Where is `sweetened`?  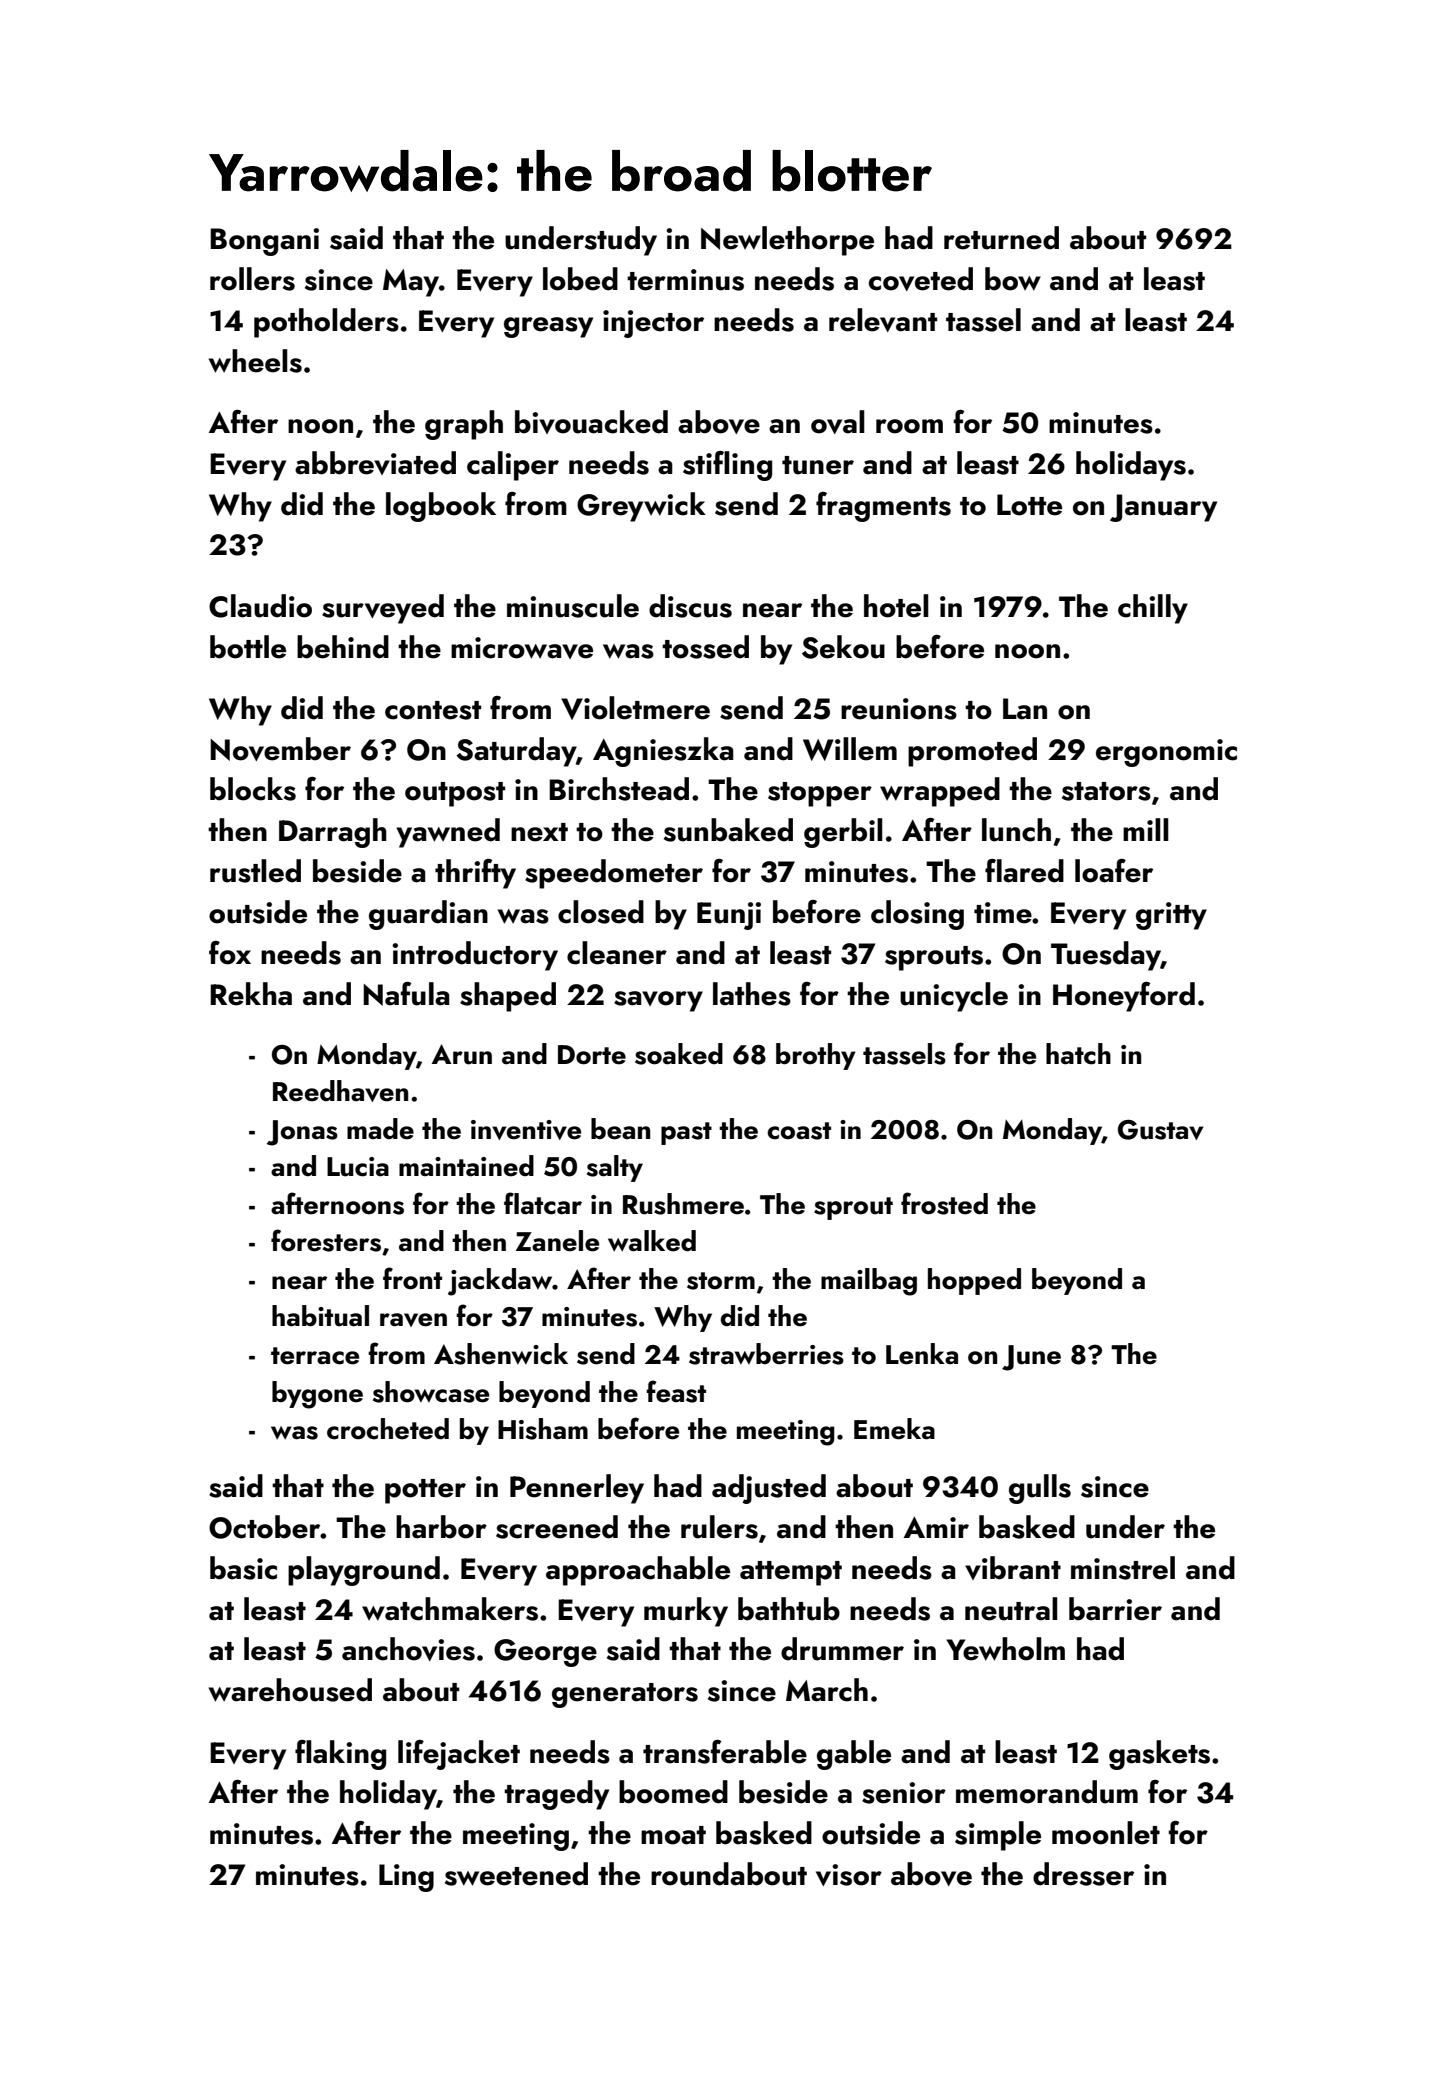 sweetened is located at coordinates (516, 1874).
